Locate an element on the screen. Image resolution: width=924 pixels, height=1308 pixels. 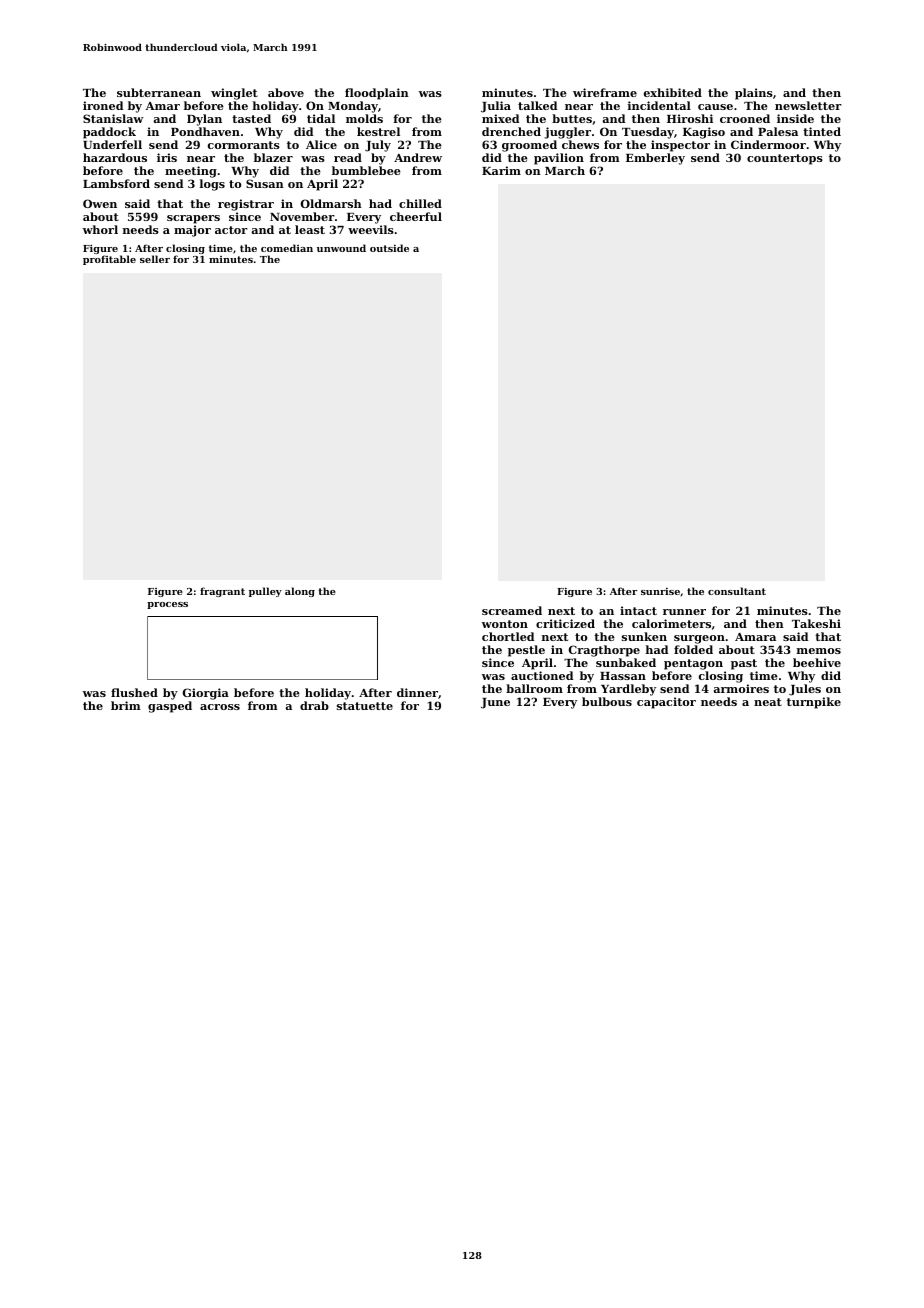
Emberley is located at coordinates (655, 159).
